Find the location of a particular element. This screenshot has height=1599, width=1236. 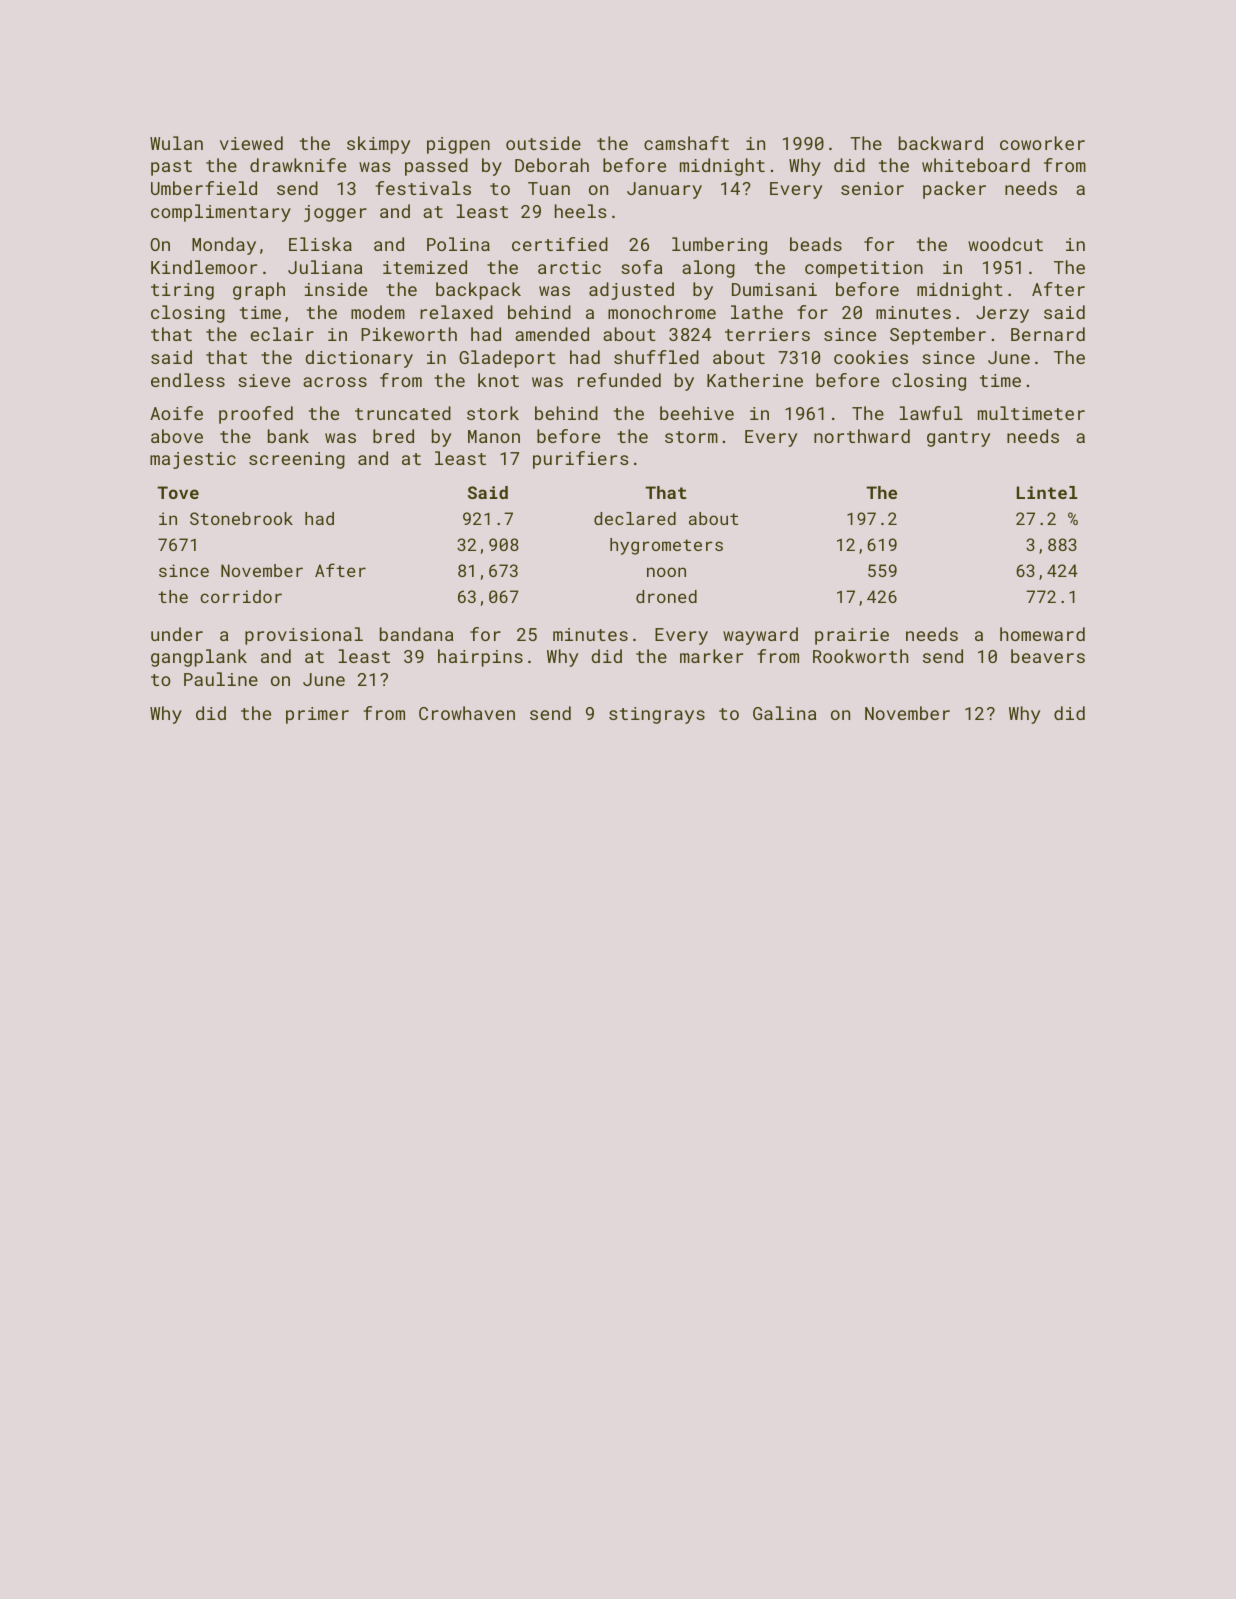

lumbering is located at coordinates (719, 246).
